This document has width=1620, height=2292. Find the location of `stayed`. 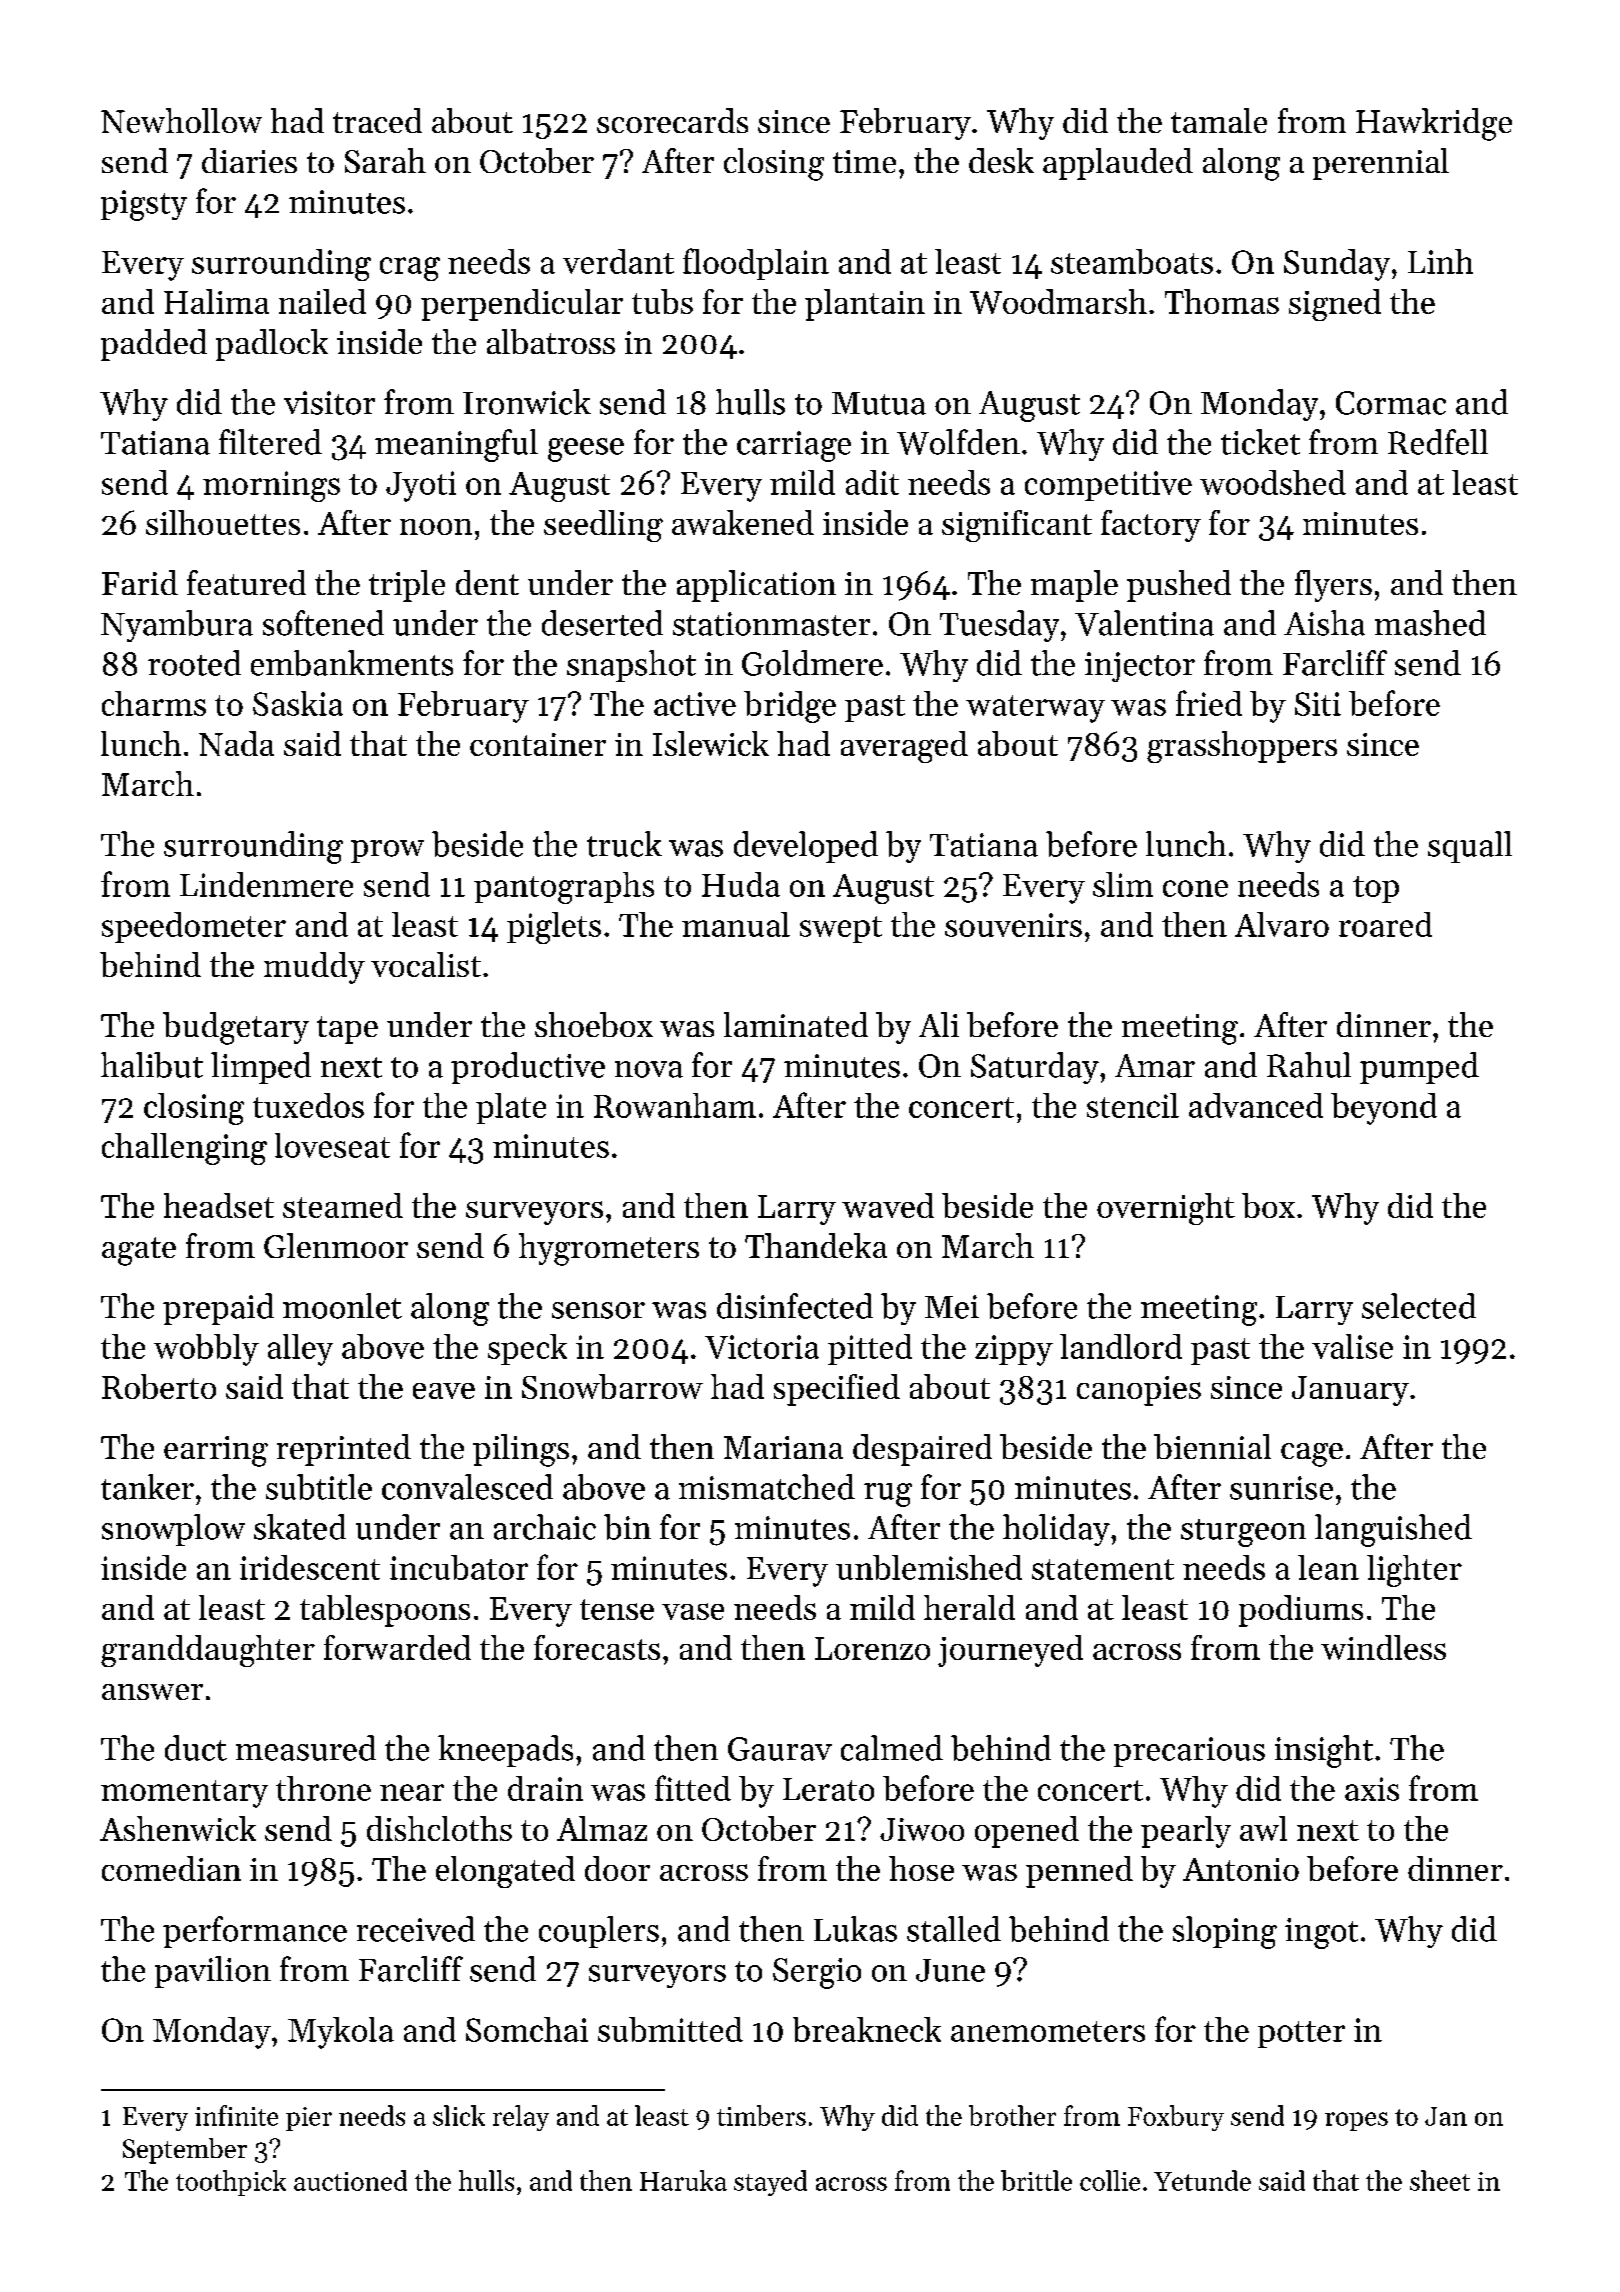

stayed is located at coordinates (770, 2183).
